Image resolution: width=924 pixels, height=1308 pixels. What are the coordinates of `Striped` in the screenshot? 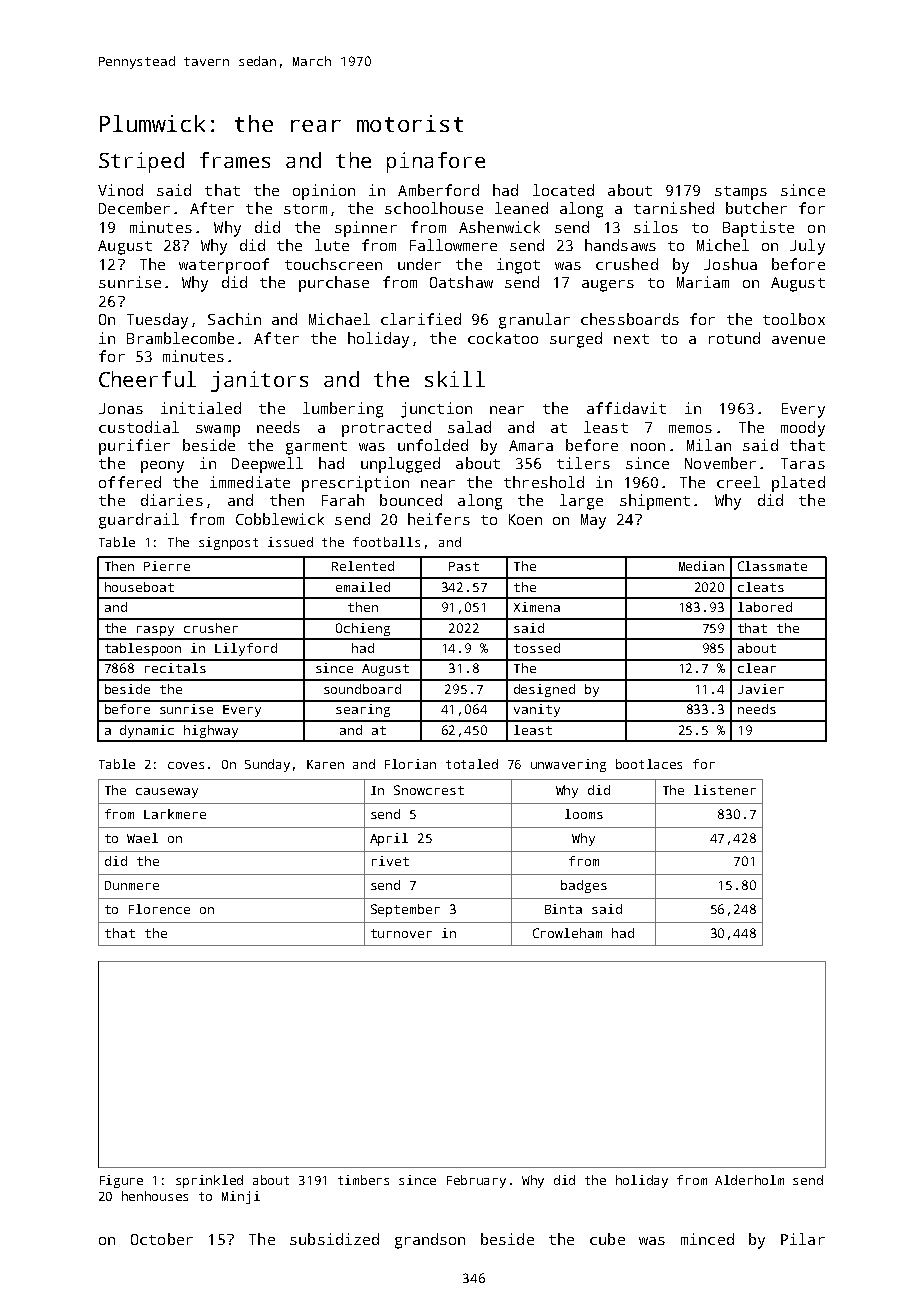 It's located at (141, 162).
